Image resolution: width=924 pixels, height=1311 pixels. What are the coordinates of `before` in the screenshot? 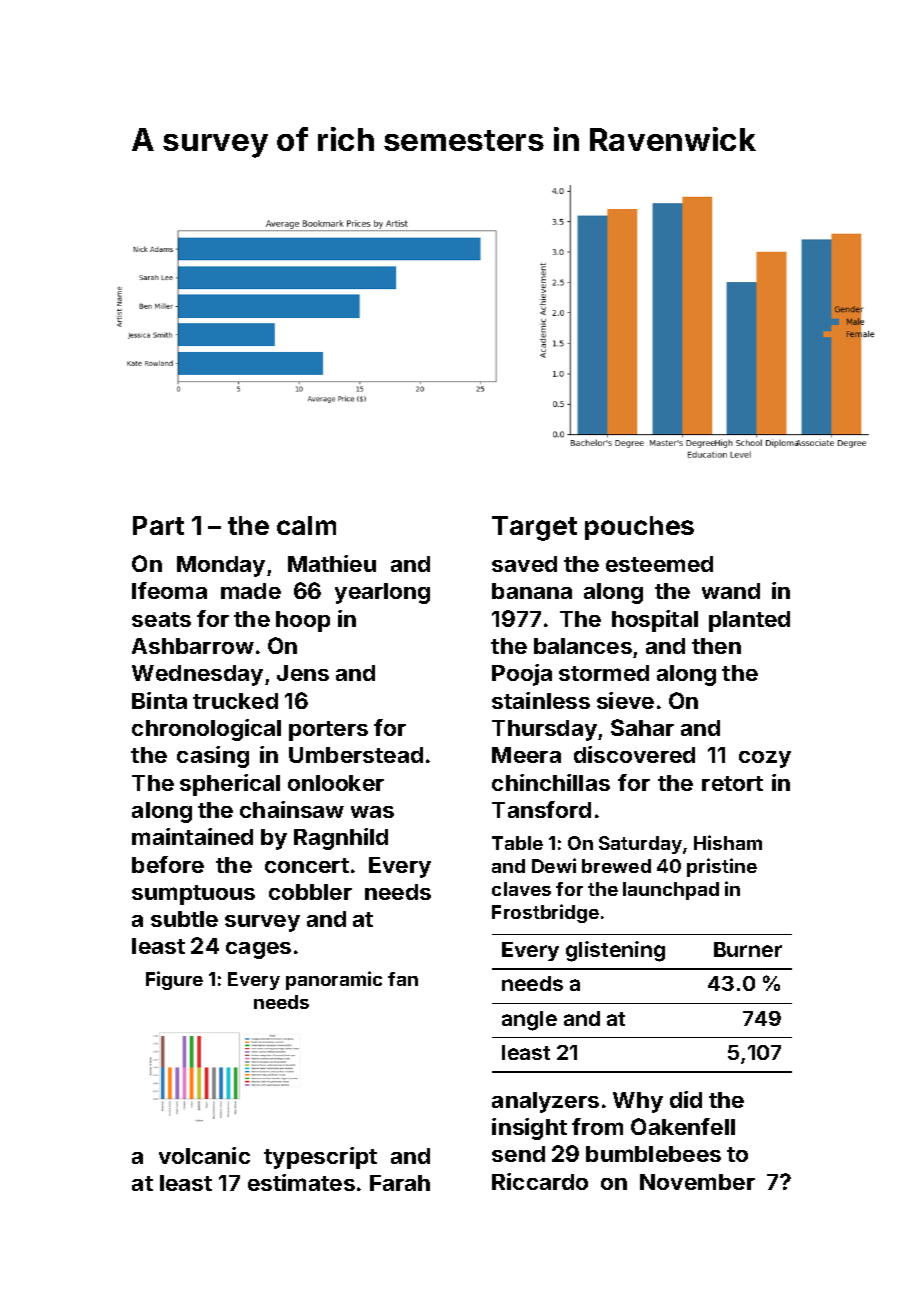 It's located at (168, 864).
